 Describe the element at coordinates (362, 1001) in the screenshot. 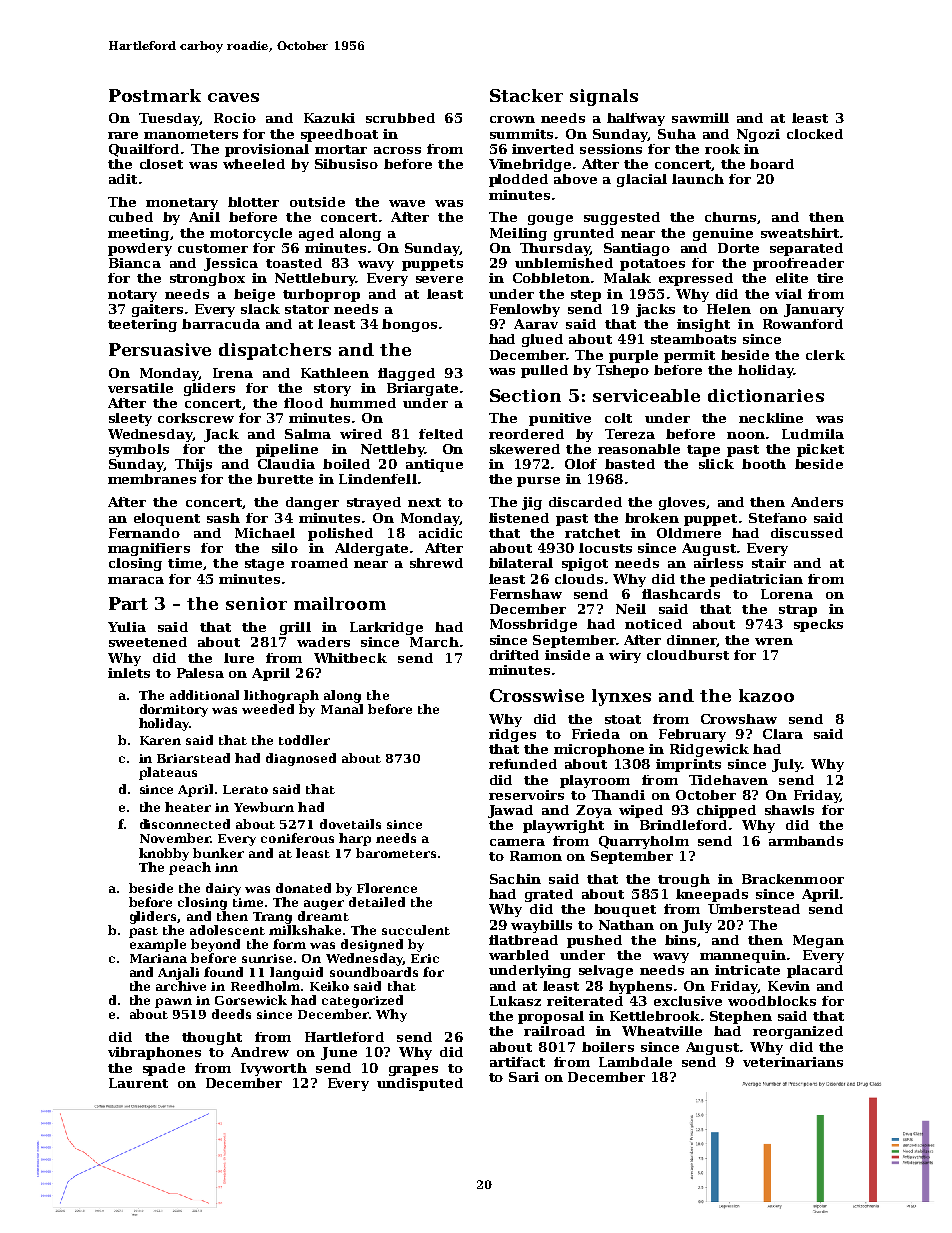

I see `categorized` at that location.
